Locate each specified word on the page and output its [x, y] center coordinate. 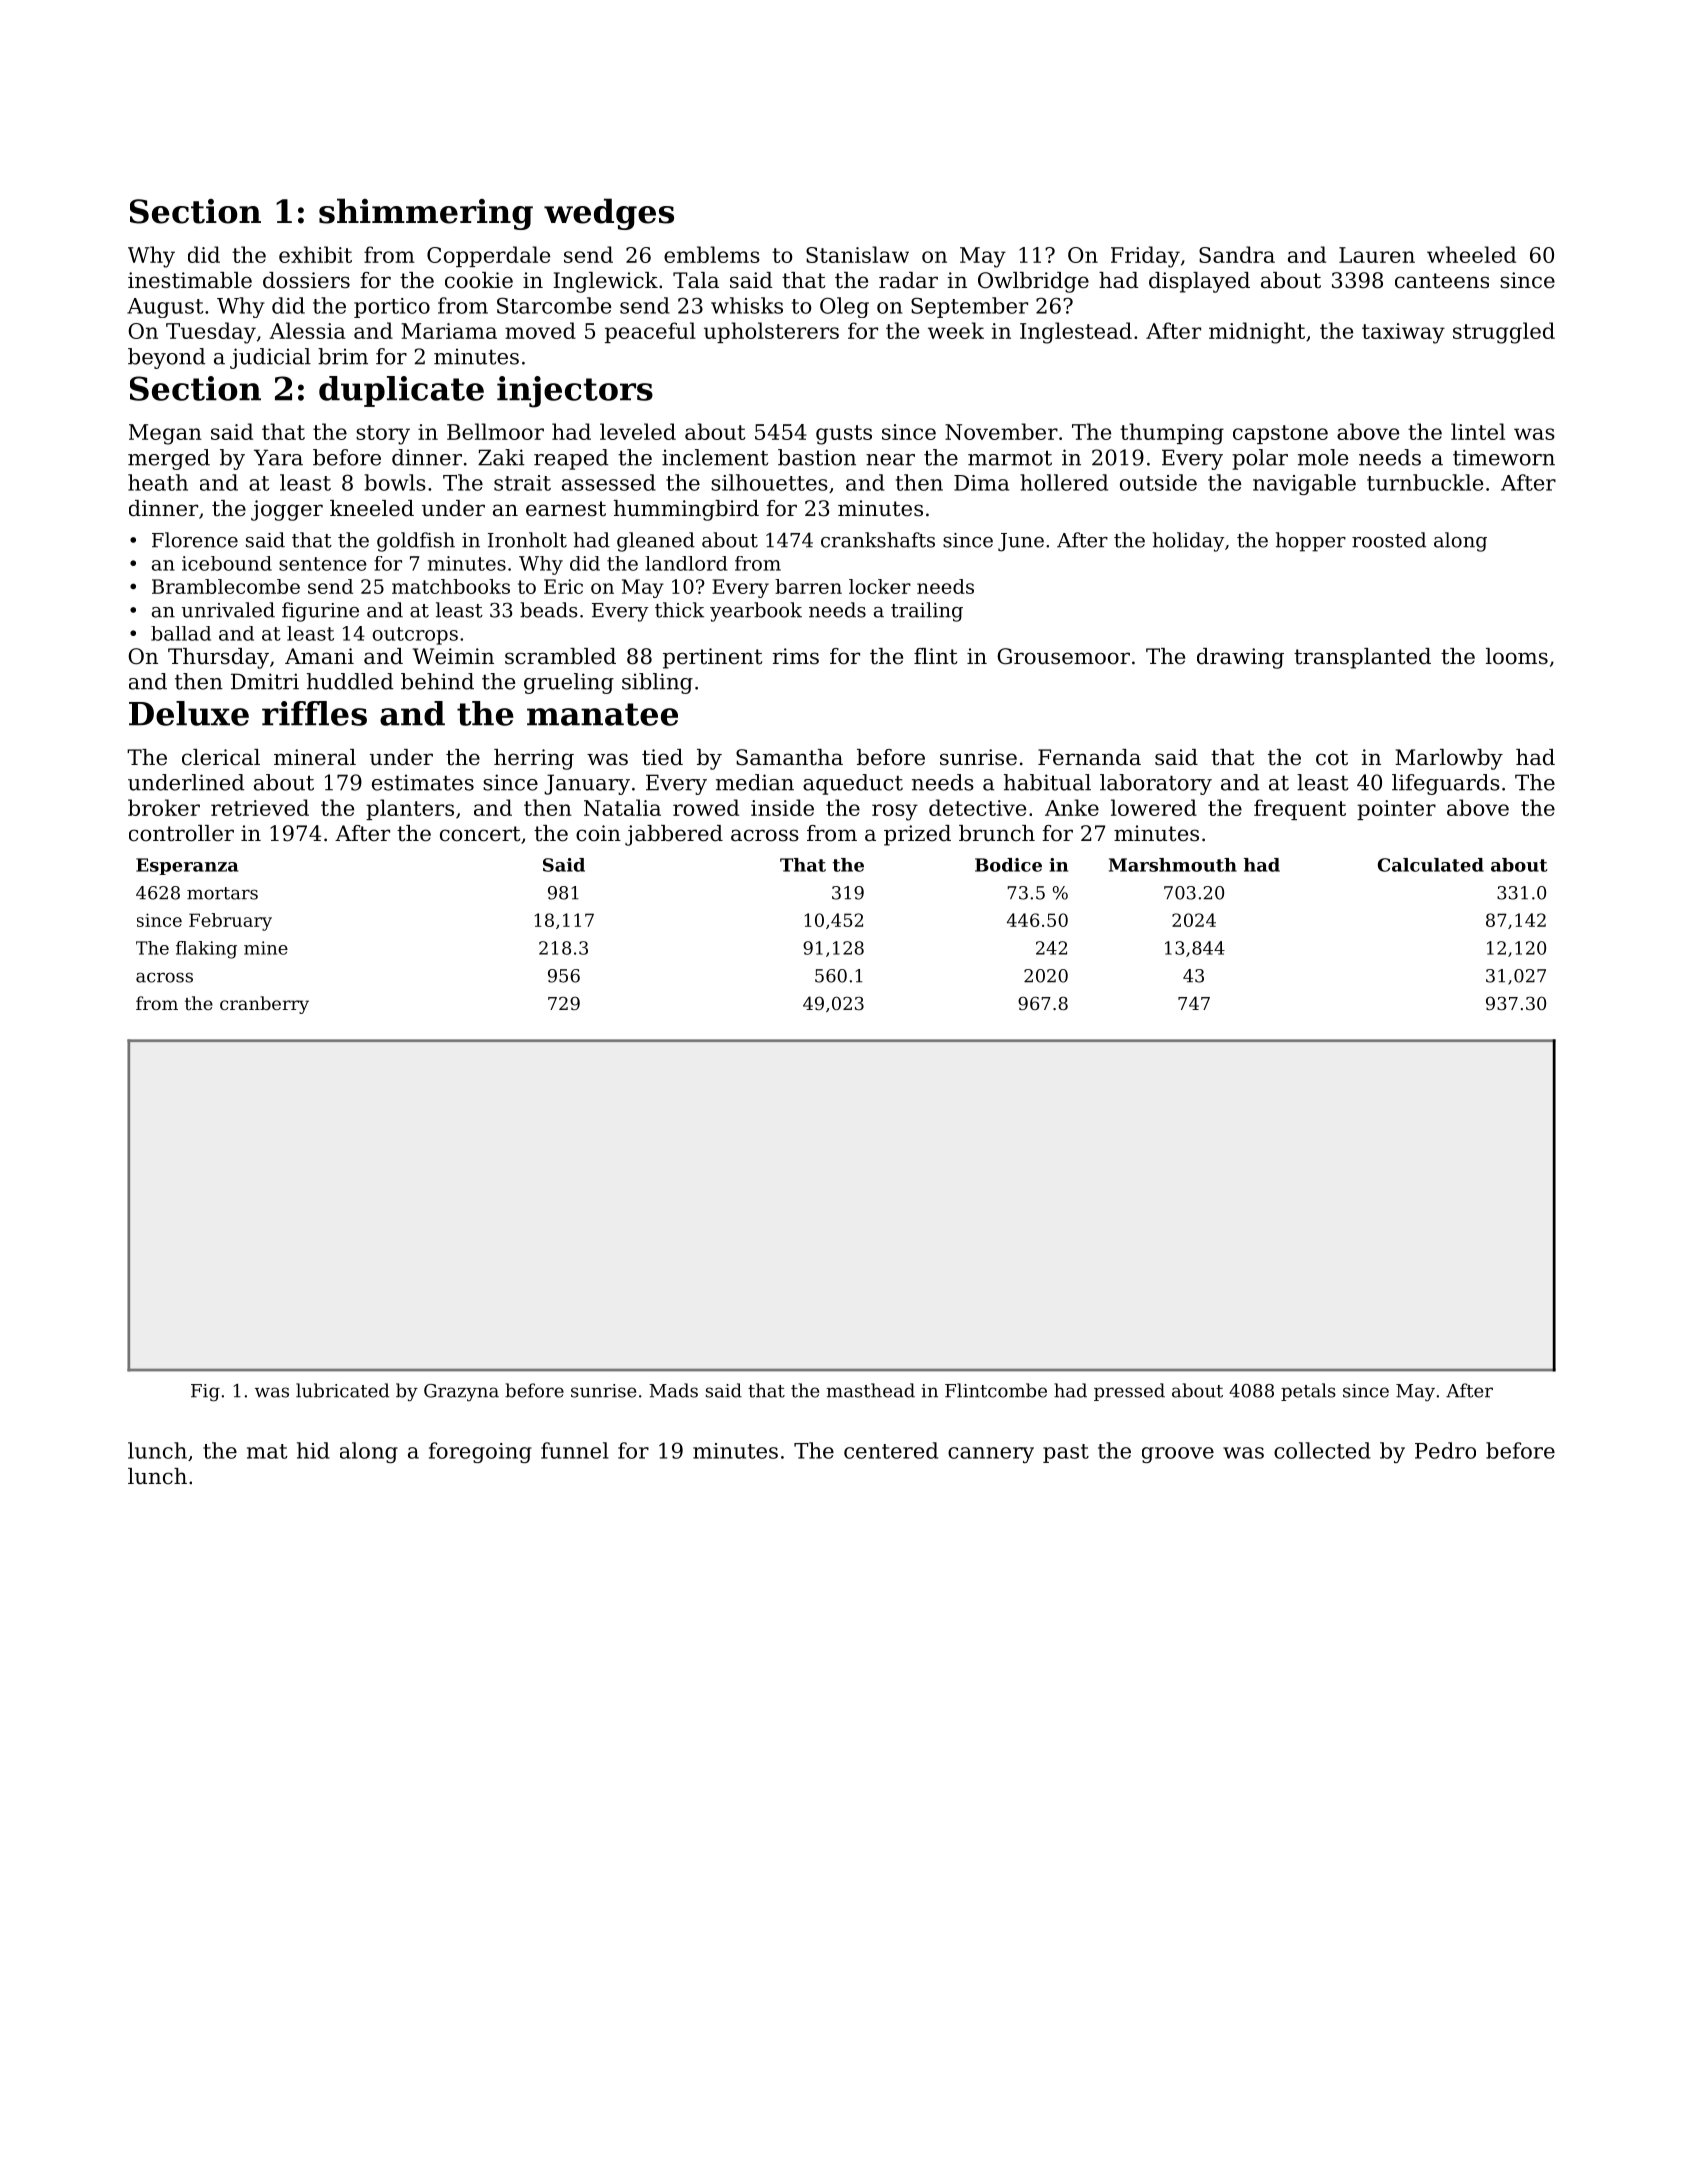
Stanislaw [857, 254]
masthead [870, 1390]
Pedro [1445, 1450]
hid [313, 1450]
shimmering [426, 214]
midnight [1257, 333]
